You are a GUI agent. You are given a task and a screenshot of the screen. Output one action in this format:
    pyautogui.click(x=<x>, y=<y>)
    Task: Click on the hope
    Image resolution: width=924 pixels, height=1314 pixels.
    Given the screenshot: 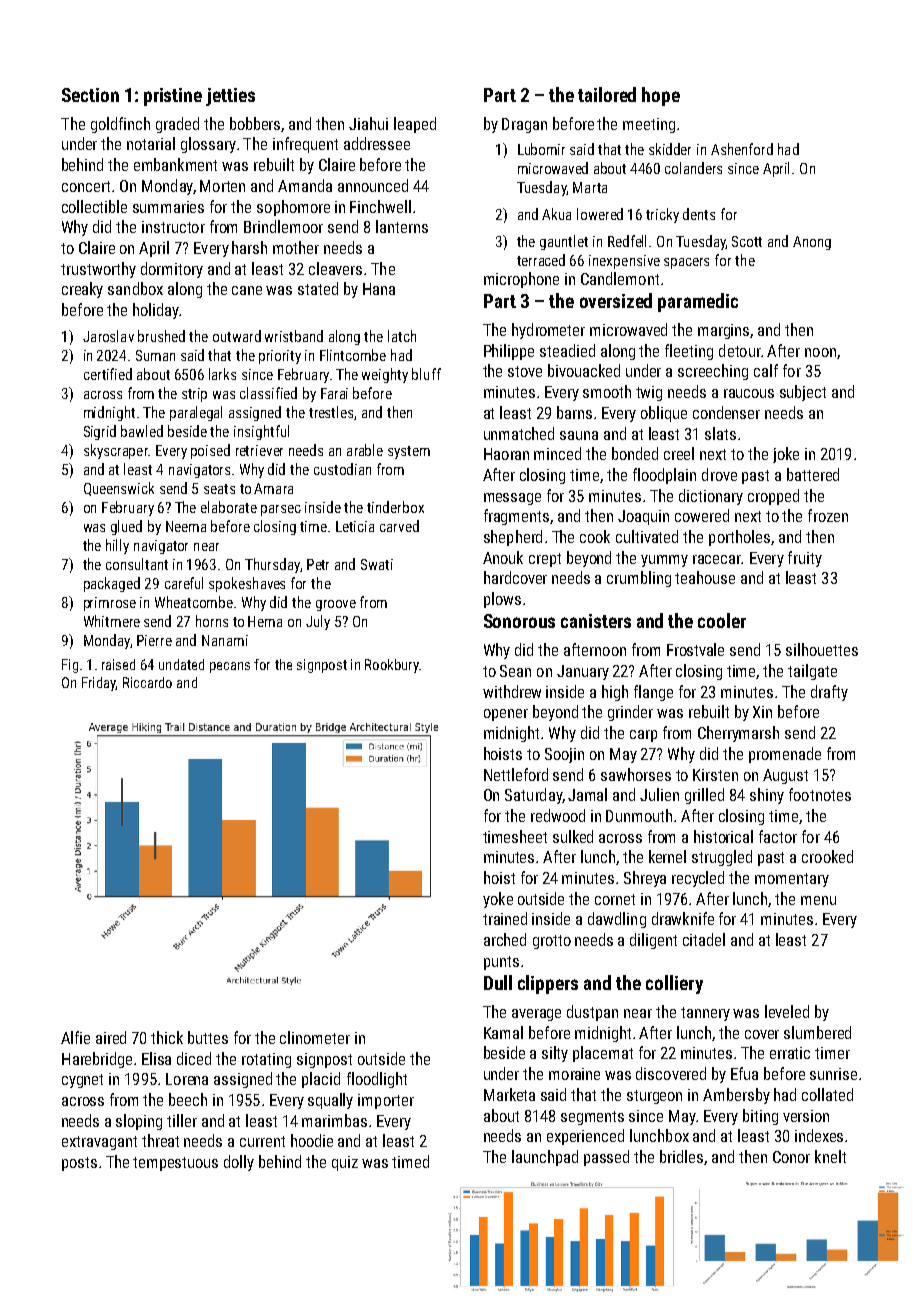 What is the action you would take?
    pyautogui.click(x=661, y=96)
